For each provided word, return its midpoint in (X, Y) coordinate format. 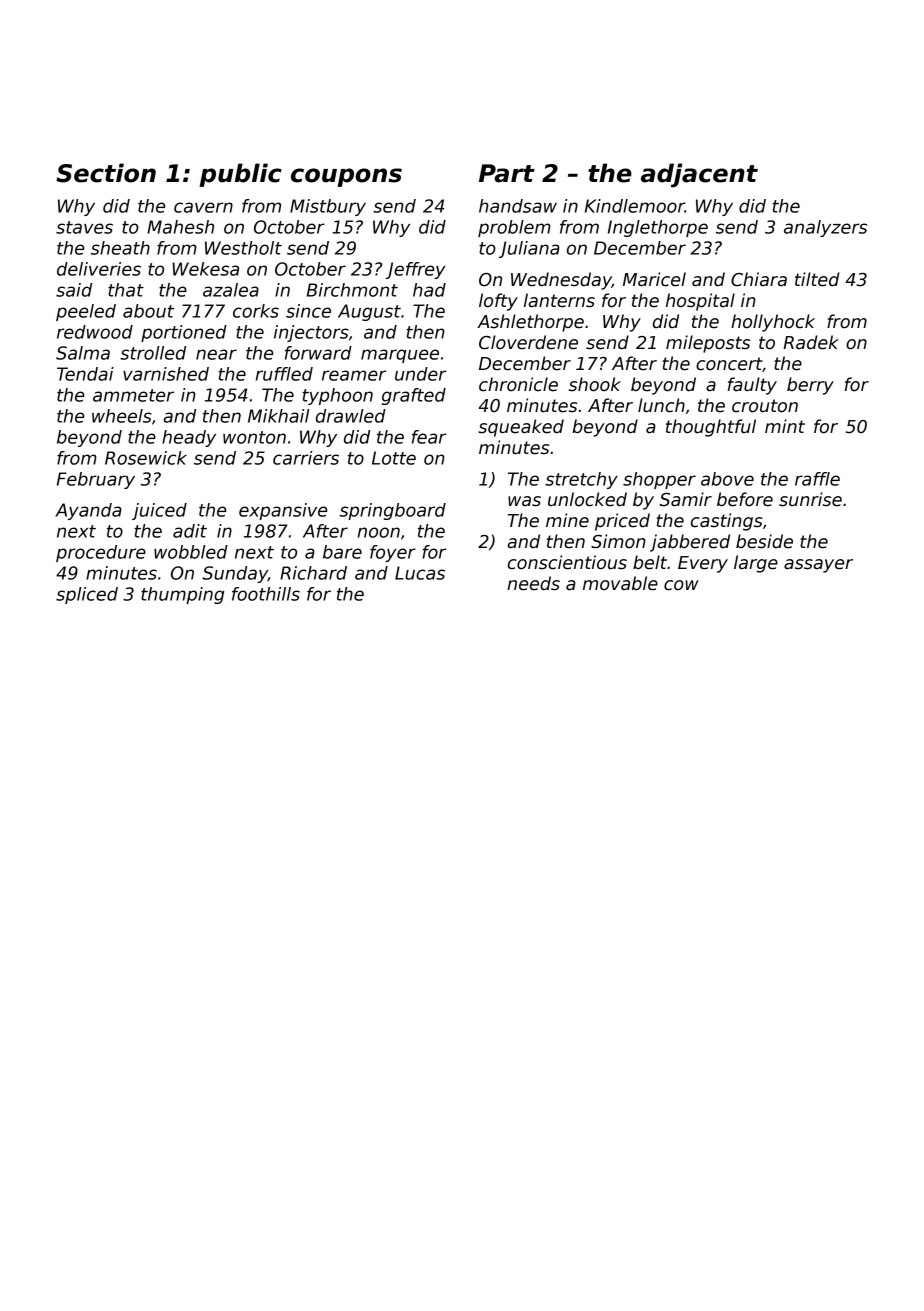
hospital (700, 302)
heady (189, 438)
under (420, 374)
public (240, 175)
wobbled (191, 552)
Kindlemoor (635, 206)
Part (507, 173)
